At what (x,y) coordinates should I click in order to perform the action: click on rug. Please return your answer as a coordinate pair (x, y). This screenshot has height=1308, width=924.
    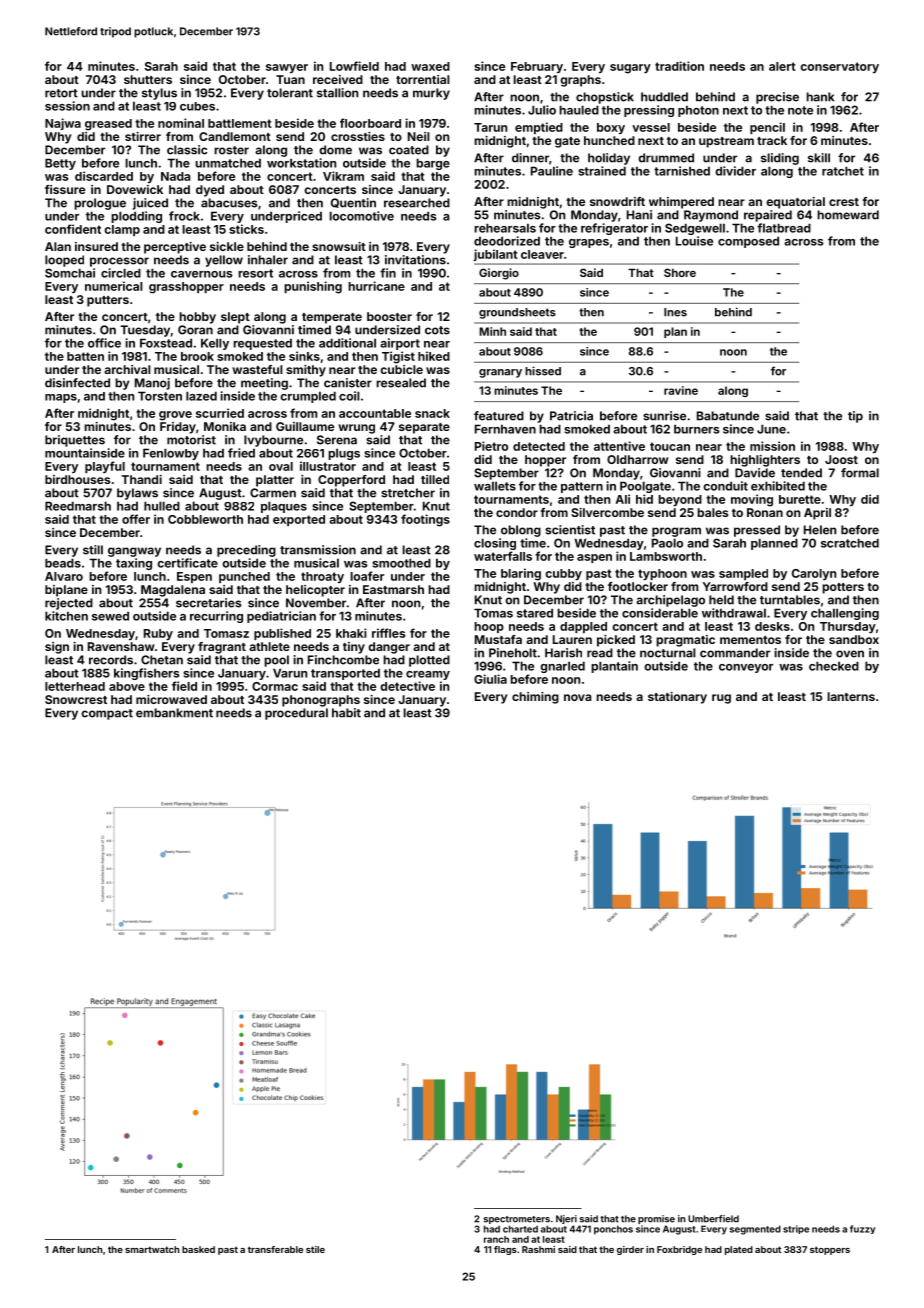
    Looking at the image, I should click on (721, 699).
